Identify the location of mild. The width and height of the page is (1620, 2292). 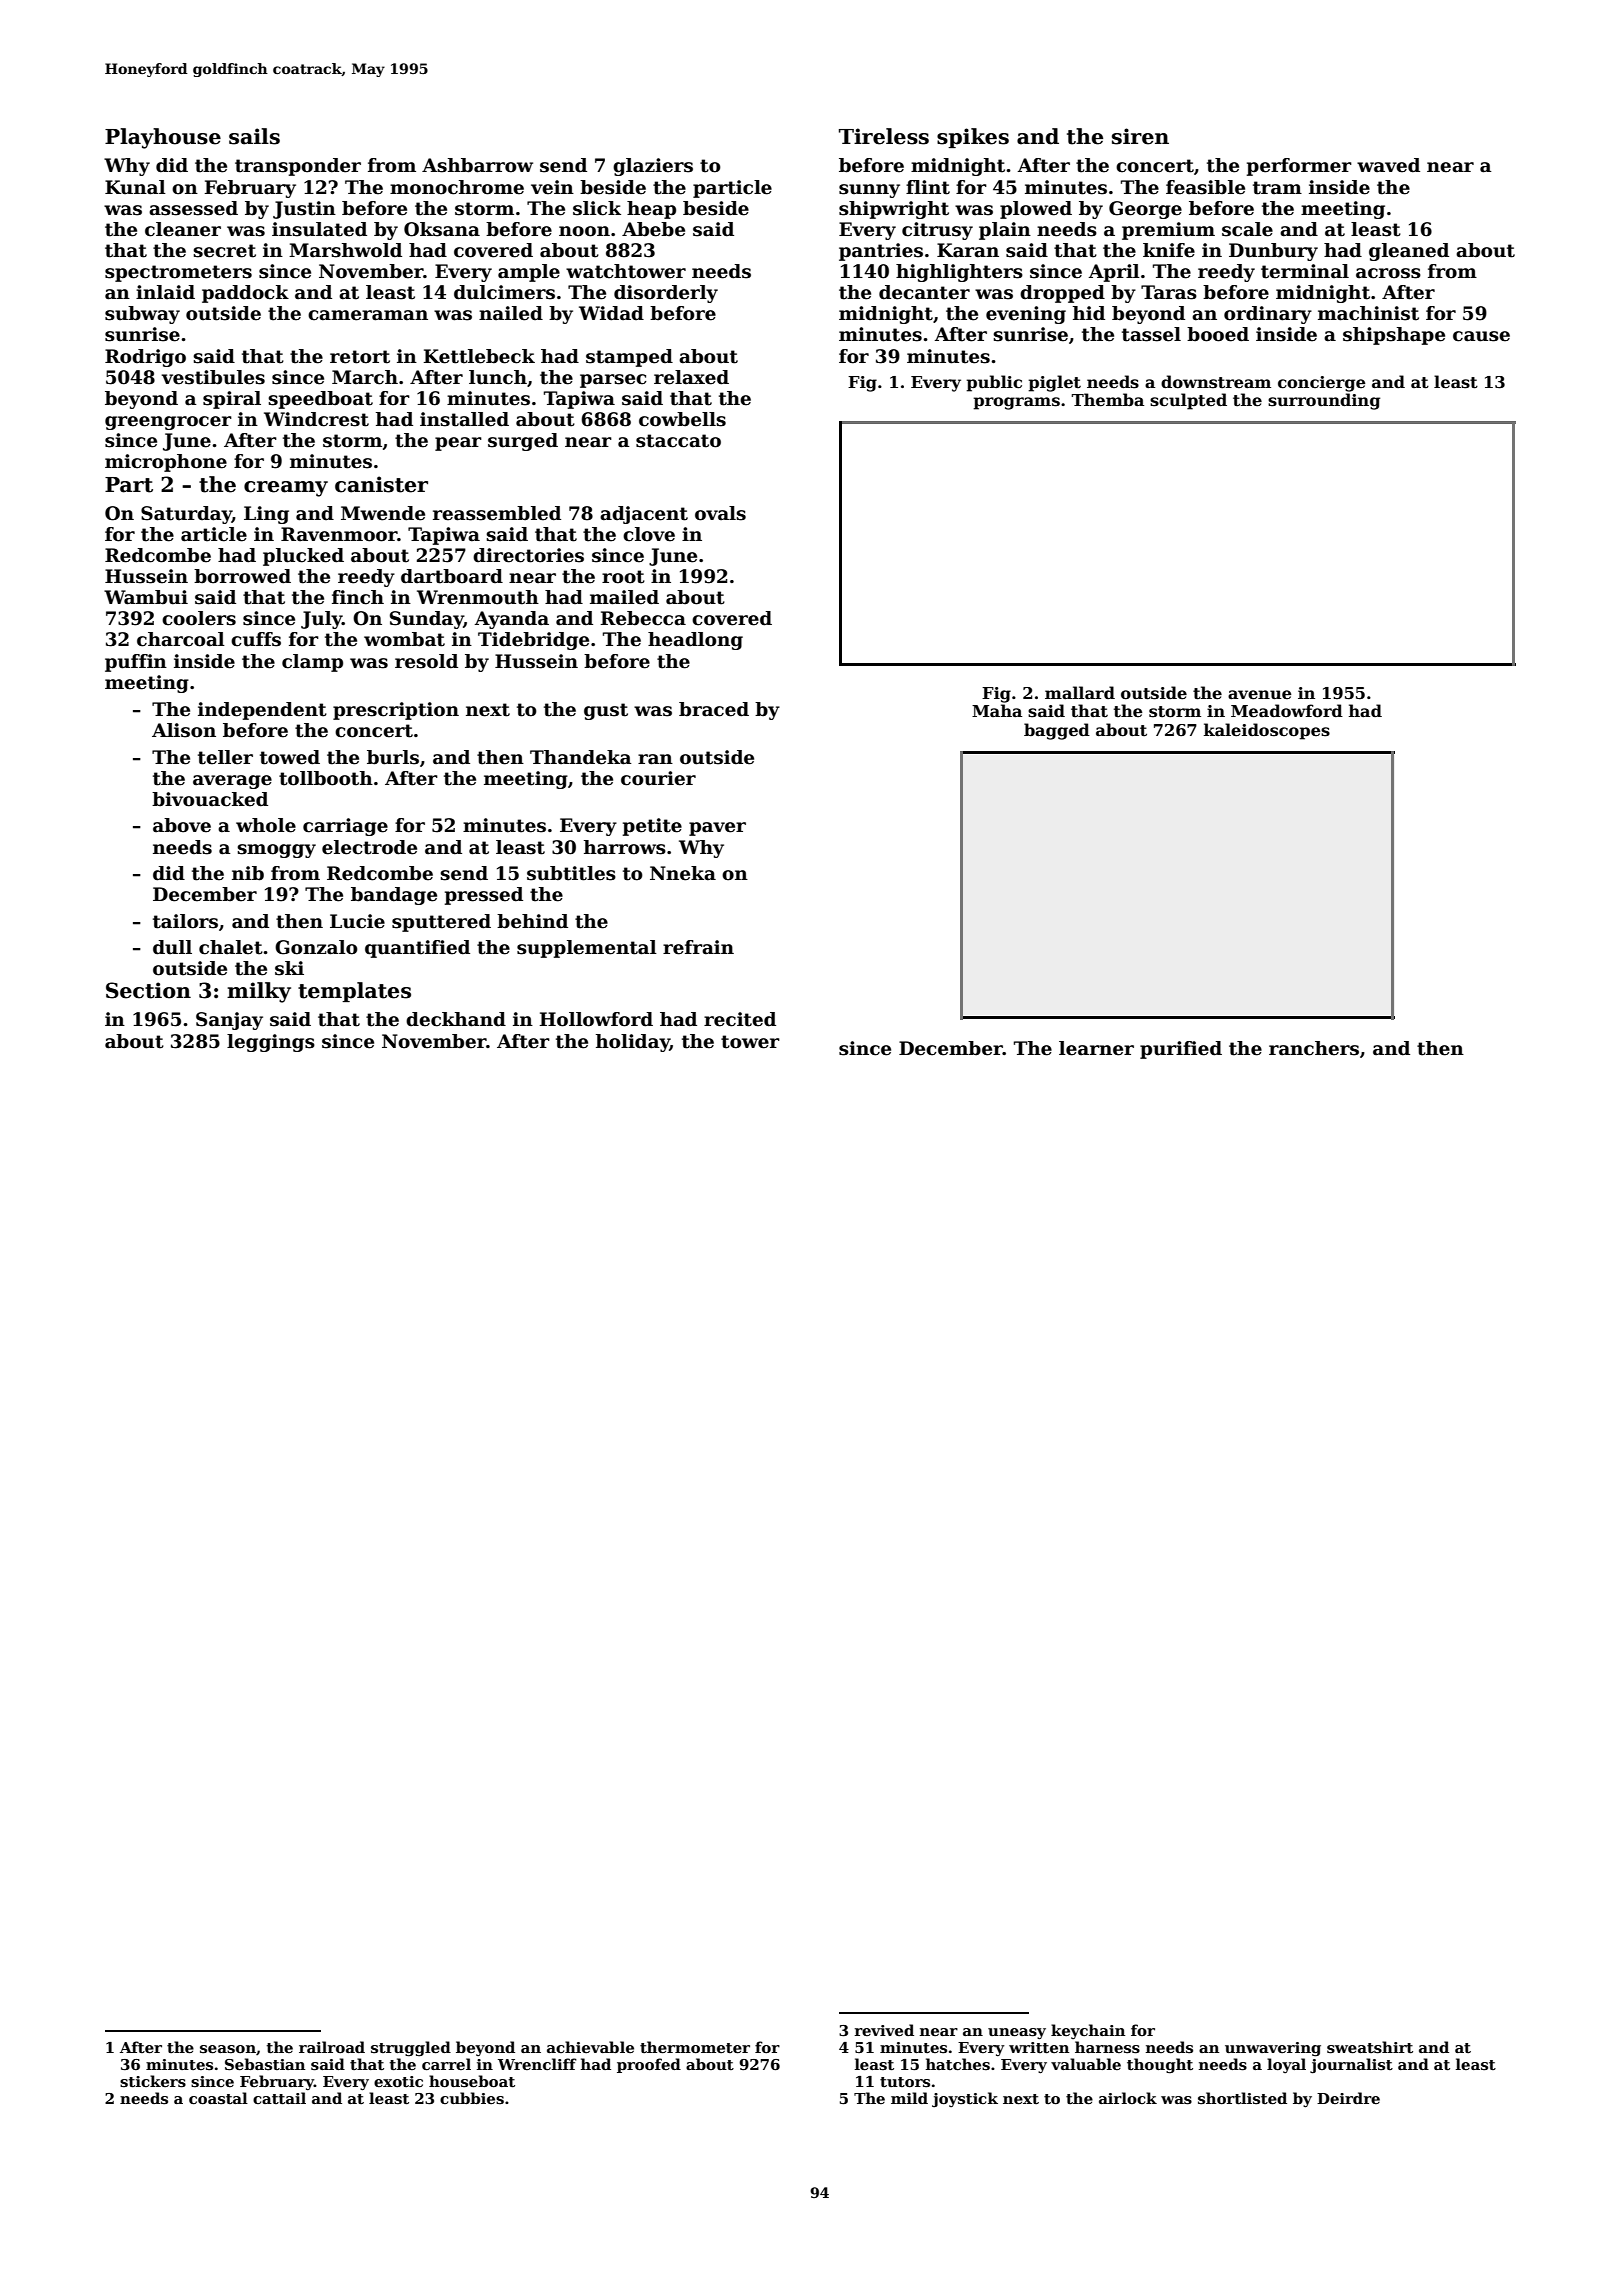
(909, 2098).
